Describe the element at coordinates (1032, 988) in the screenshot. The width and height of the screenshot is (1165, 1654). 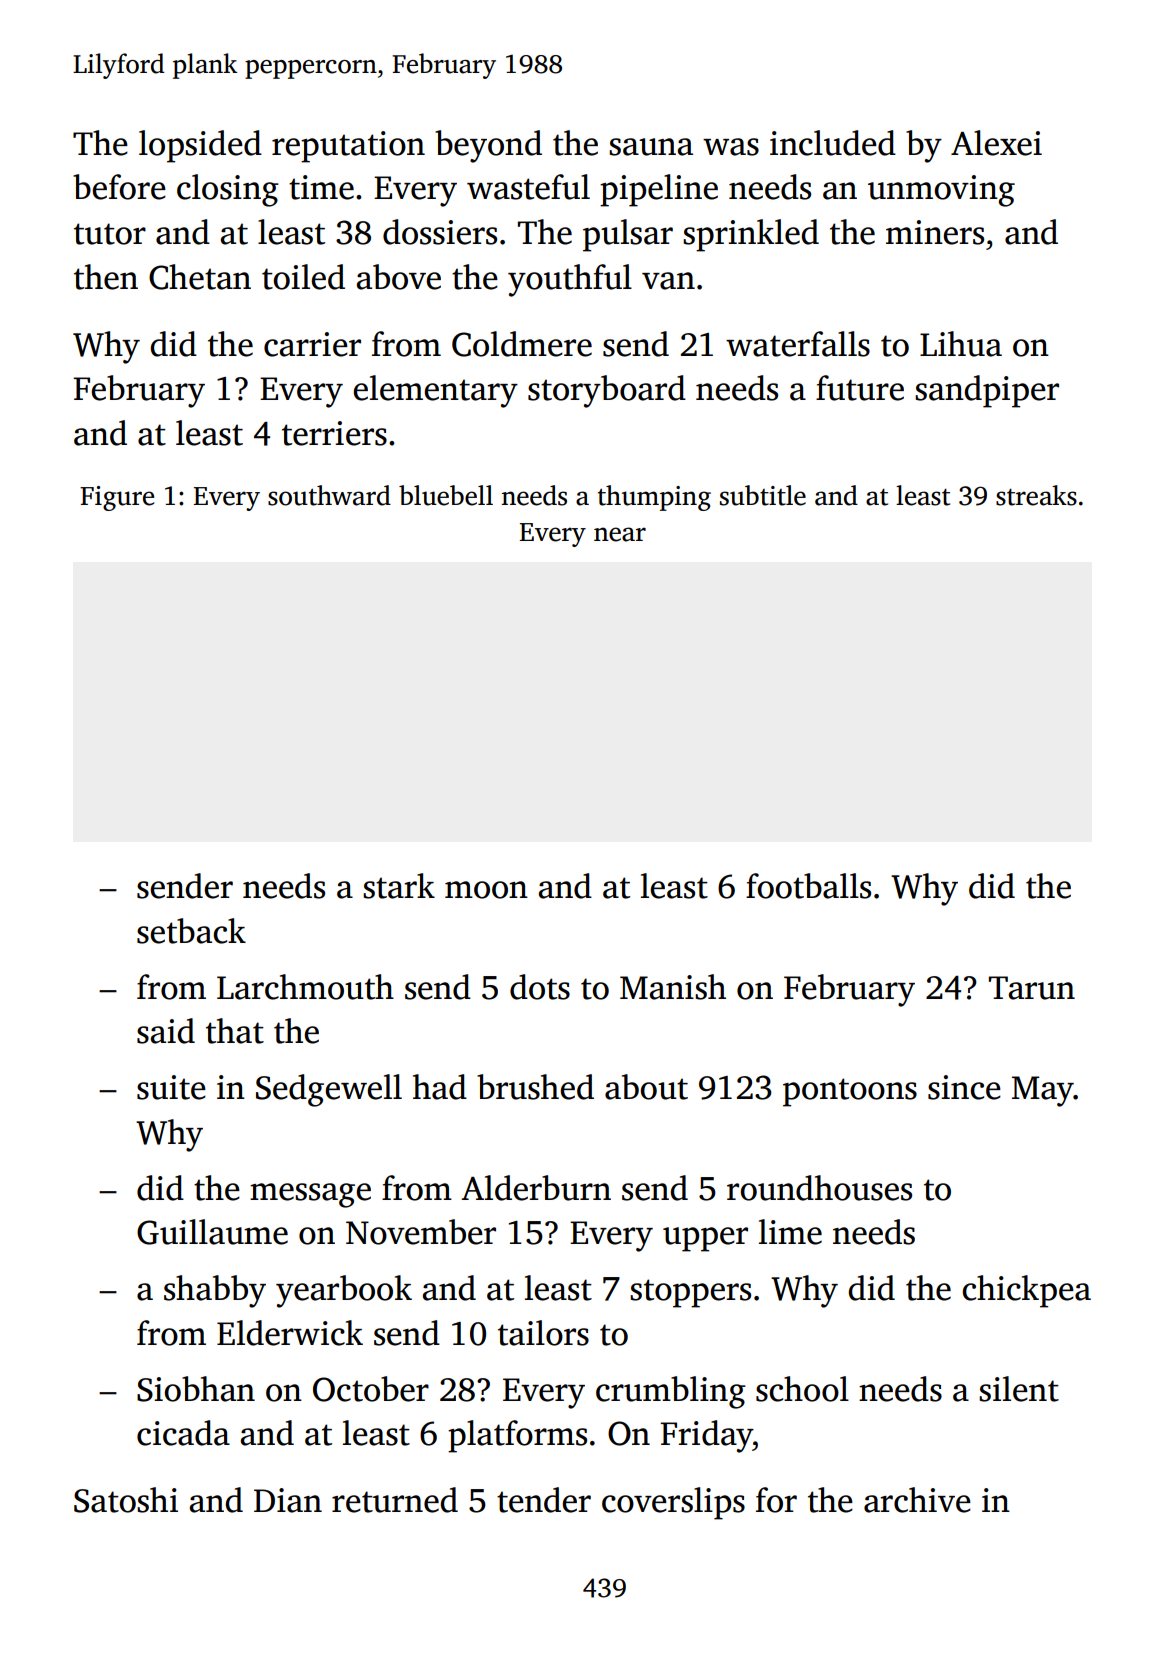
I see `Tarun` at that location.
